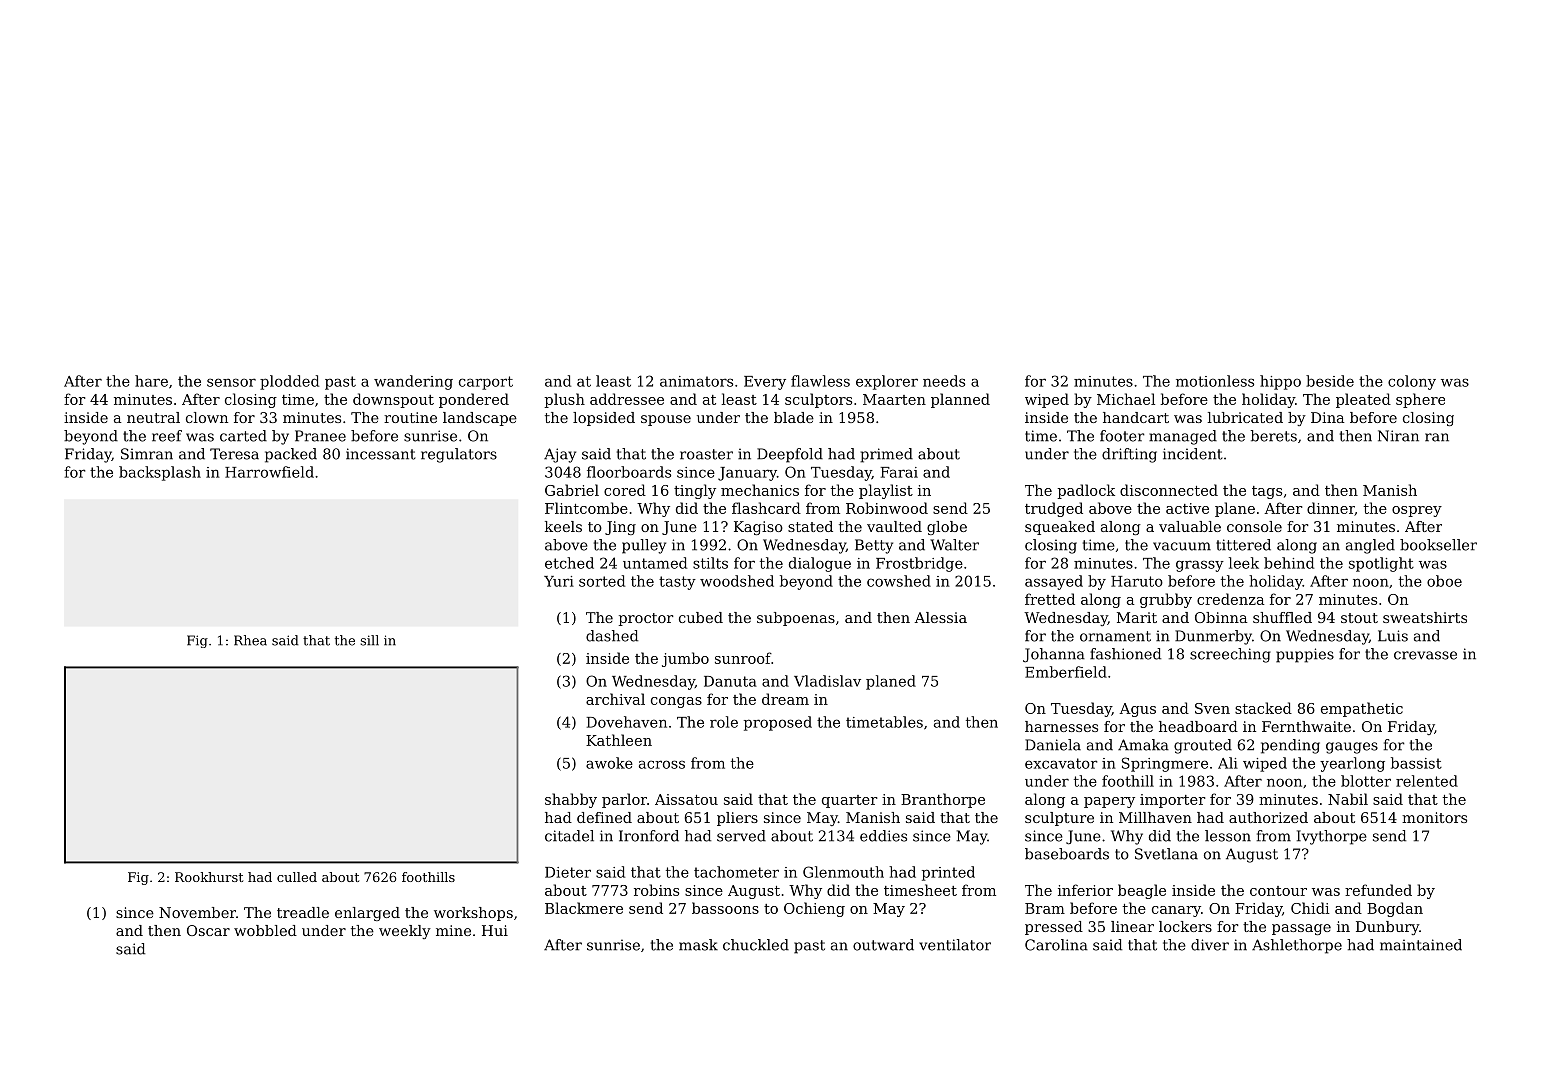 The width and height of the image is (1543, 1091). What do you see at coordinates (289, 382) in the image?
I see `plodded` at bounding box center [289, 382].
